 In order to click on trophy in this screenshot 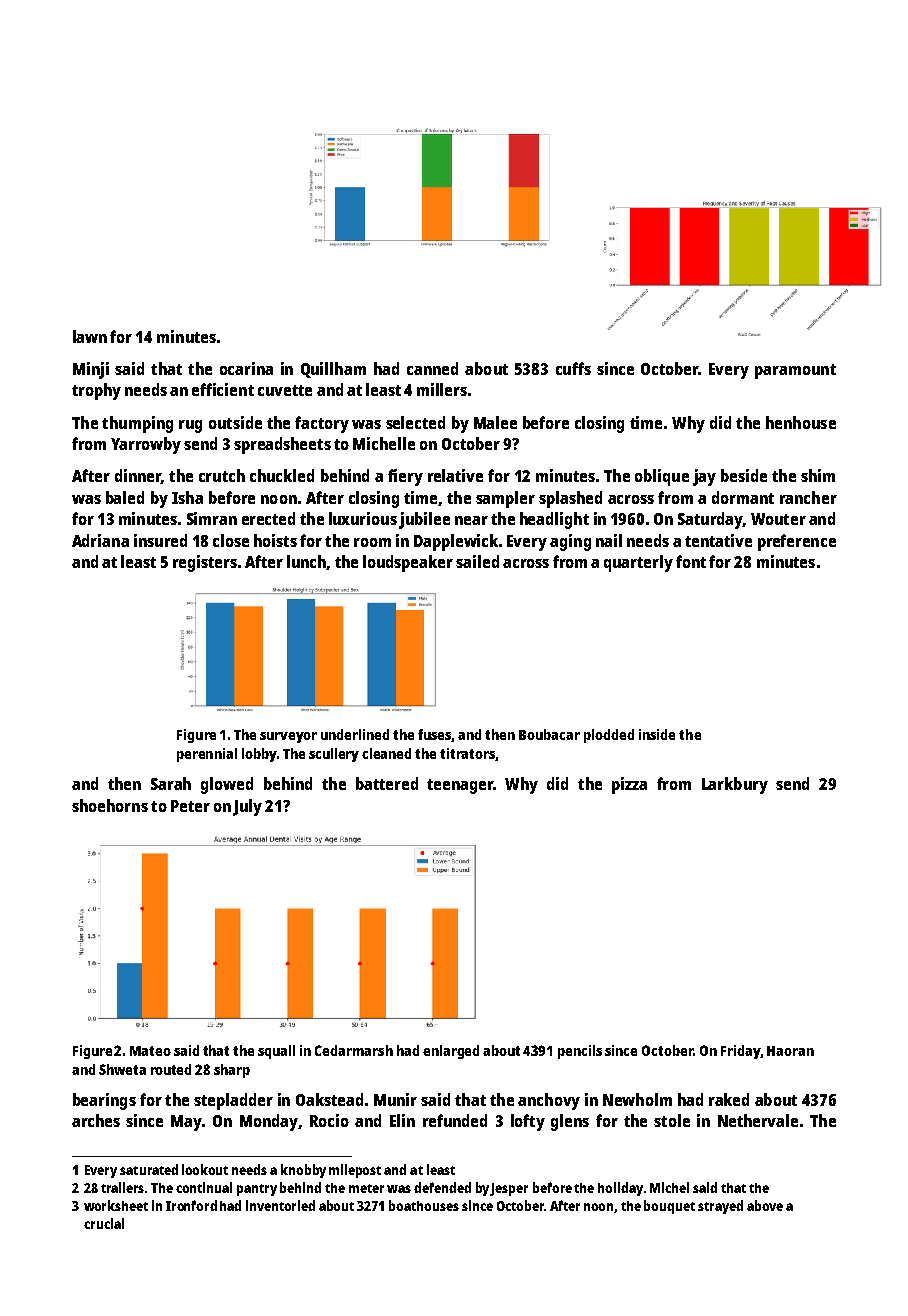, I will do `click(96, 391)`.
